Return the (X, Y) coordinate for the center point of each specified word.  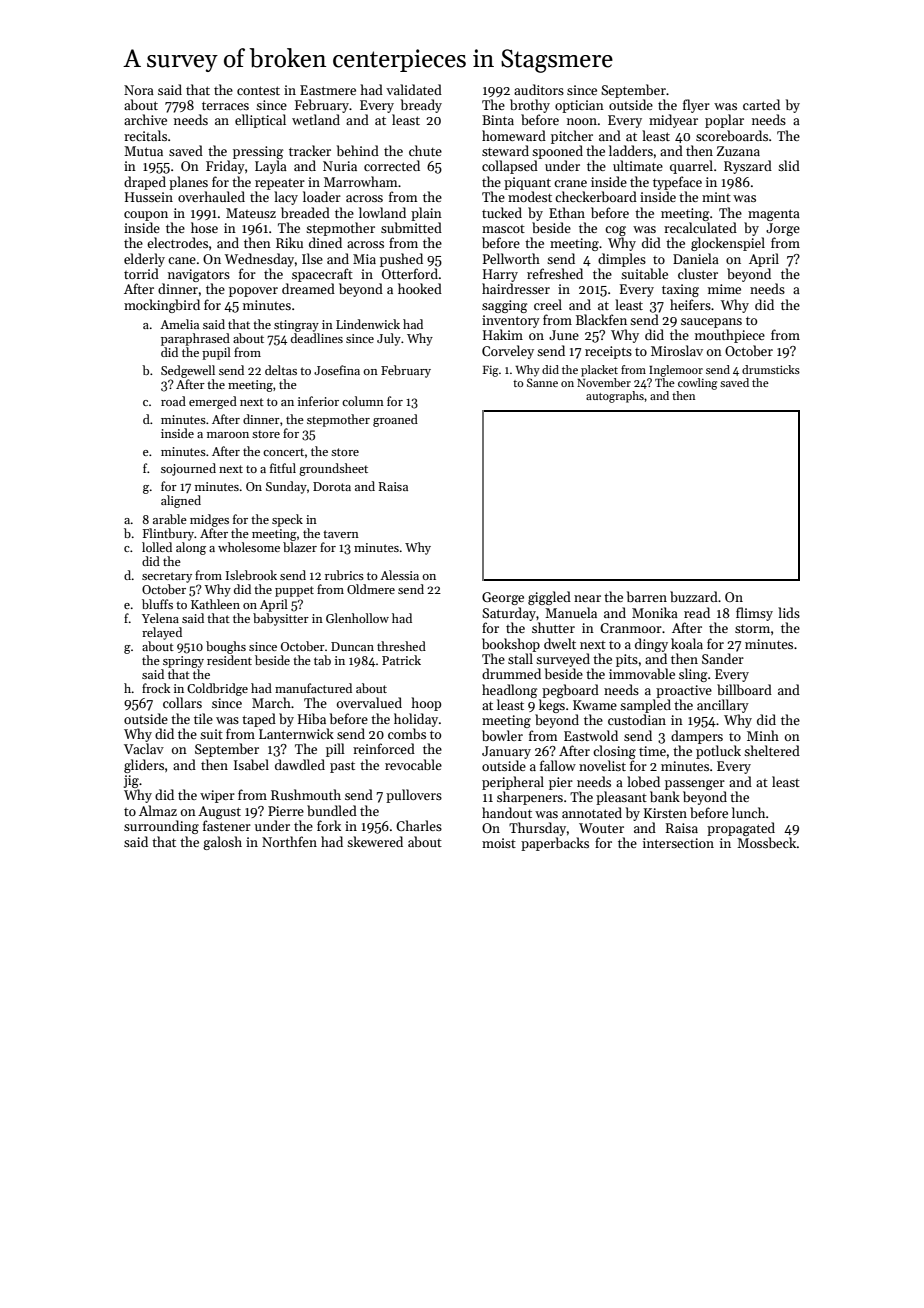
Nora (139, 90)
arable (170, 519)
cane (182, 260)
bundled (332, 810)
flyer (696, 106)
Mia (364, 259)
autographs (615, 397)
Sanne (542, 382)
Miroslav (677, 350)
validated (414, 89)
